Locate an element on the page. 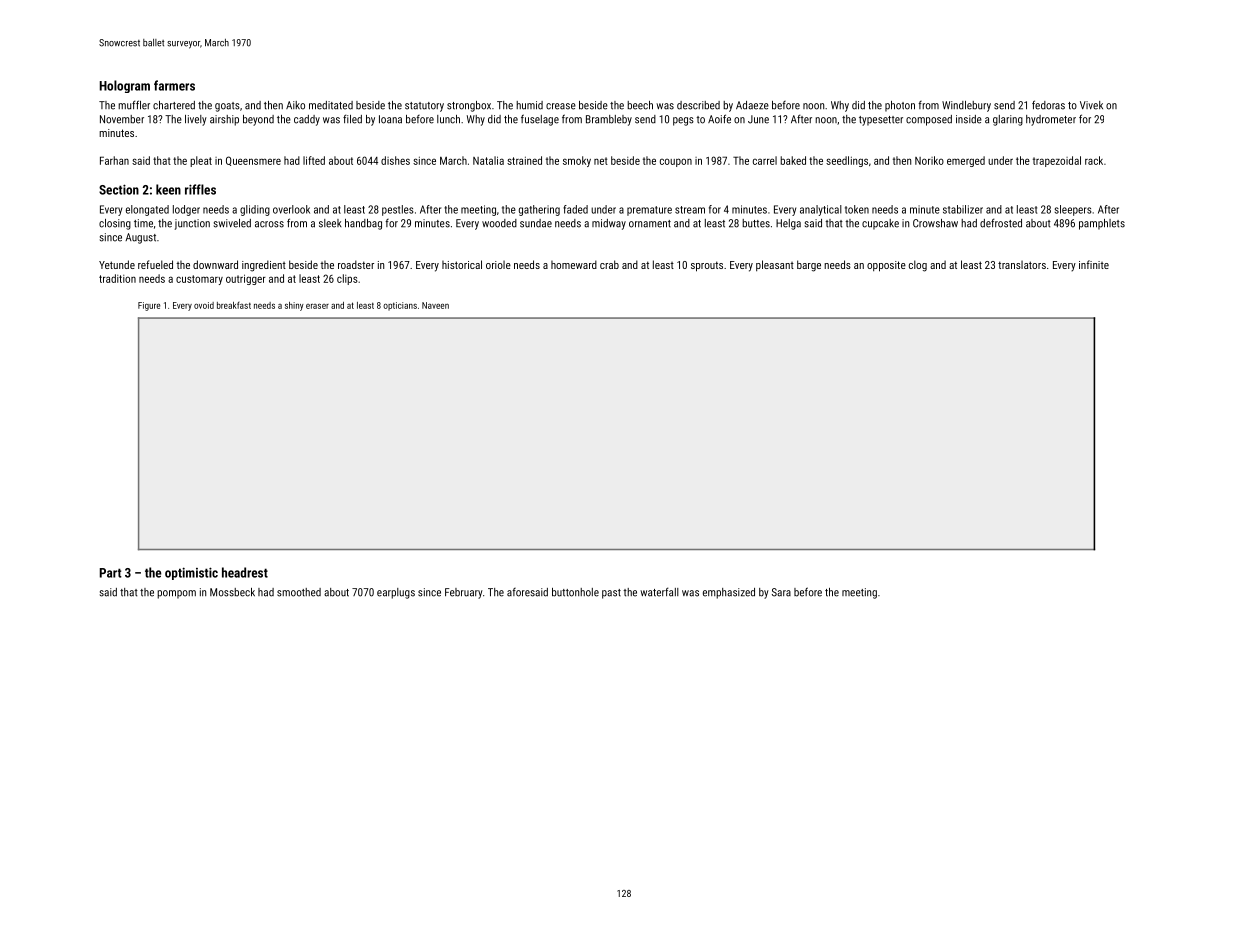  Sara is located at coordinates (781, 592).
